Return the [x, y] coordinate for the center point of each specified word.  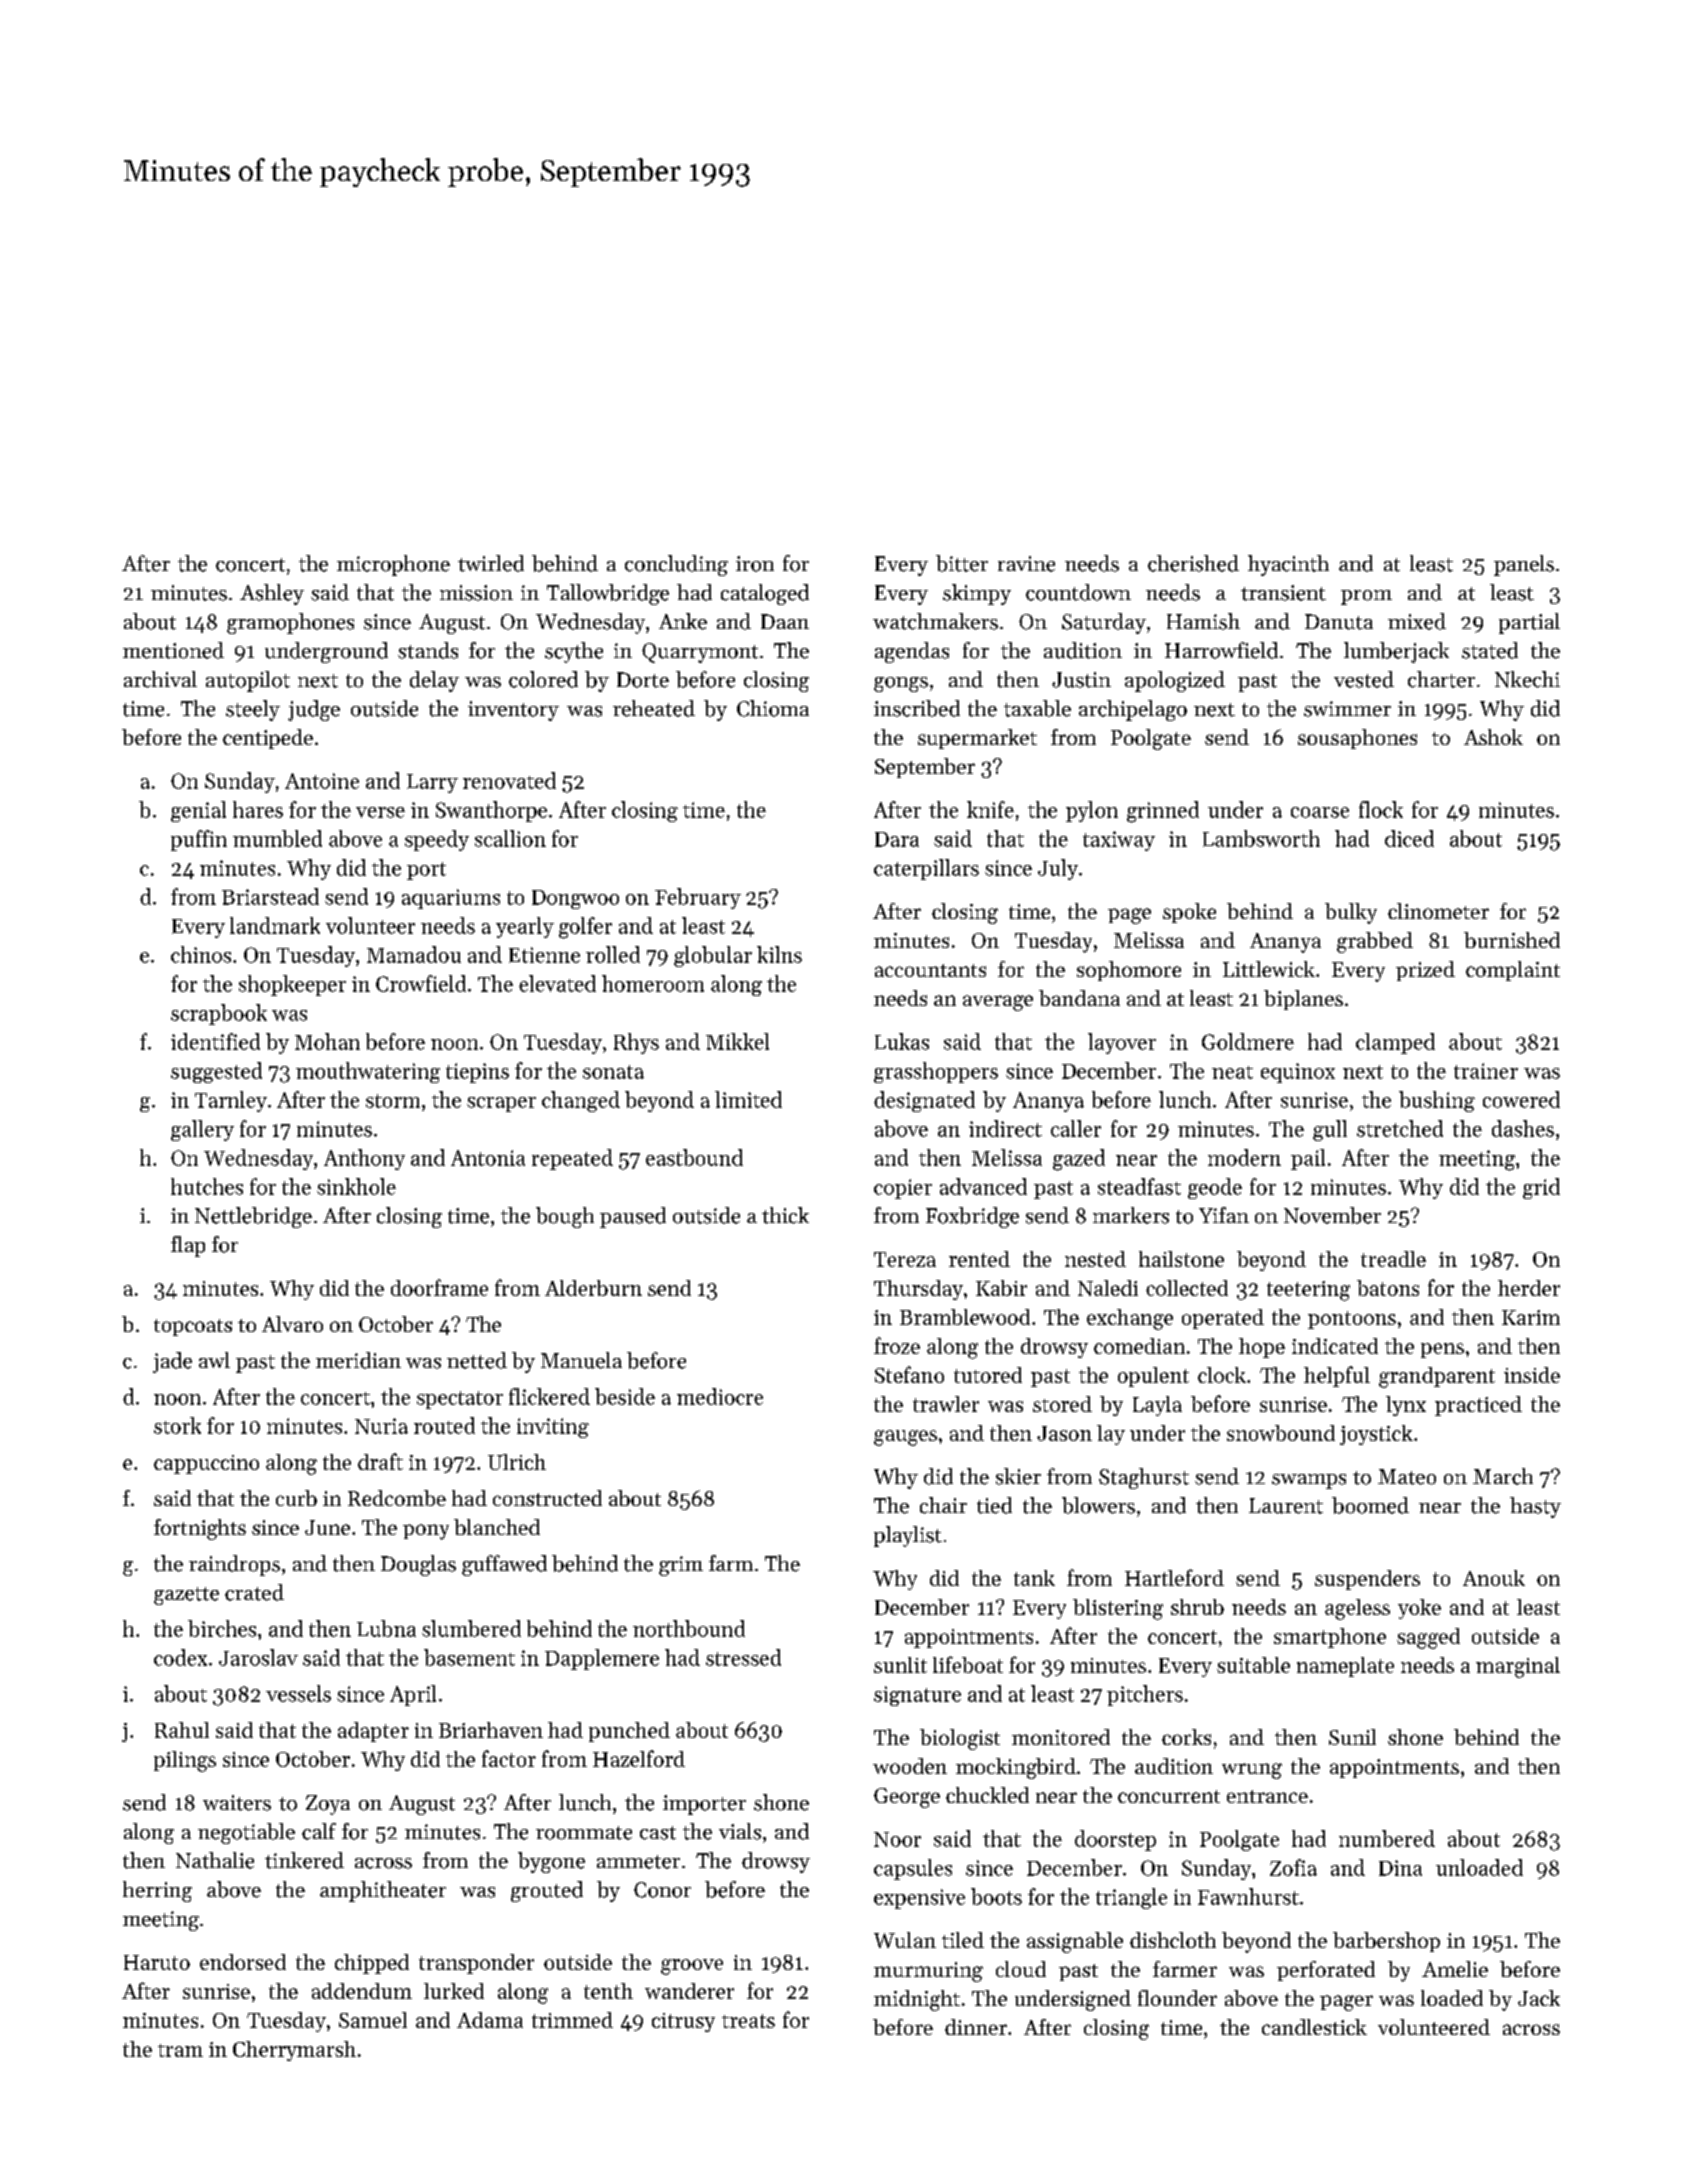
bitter [962, 563]
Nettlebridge [253, 1217]
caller [1076, 1128]
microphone [393, 565]
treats [748, 2021]
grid [1541, 1188]
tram [180, 2050]
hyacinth [1288, 565]
